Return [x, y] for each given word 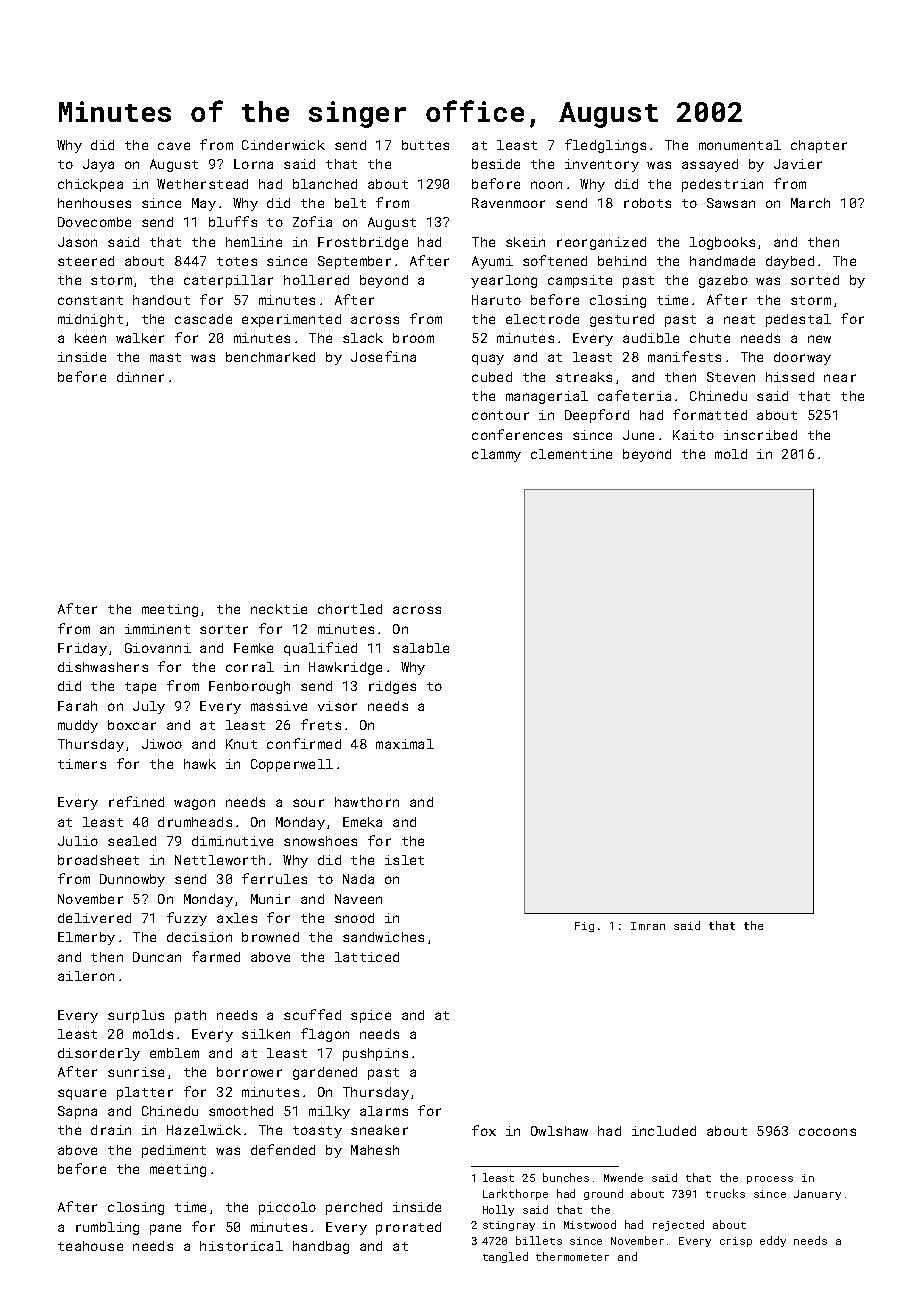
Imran [648, 926]
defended [283, 1149]
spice [371, 1016]
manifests [684, 356]
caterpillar [228, 281]
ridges [392, 687]
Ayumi [492, 262]
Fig [584, 927]
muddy [78, 726]
